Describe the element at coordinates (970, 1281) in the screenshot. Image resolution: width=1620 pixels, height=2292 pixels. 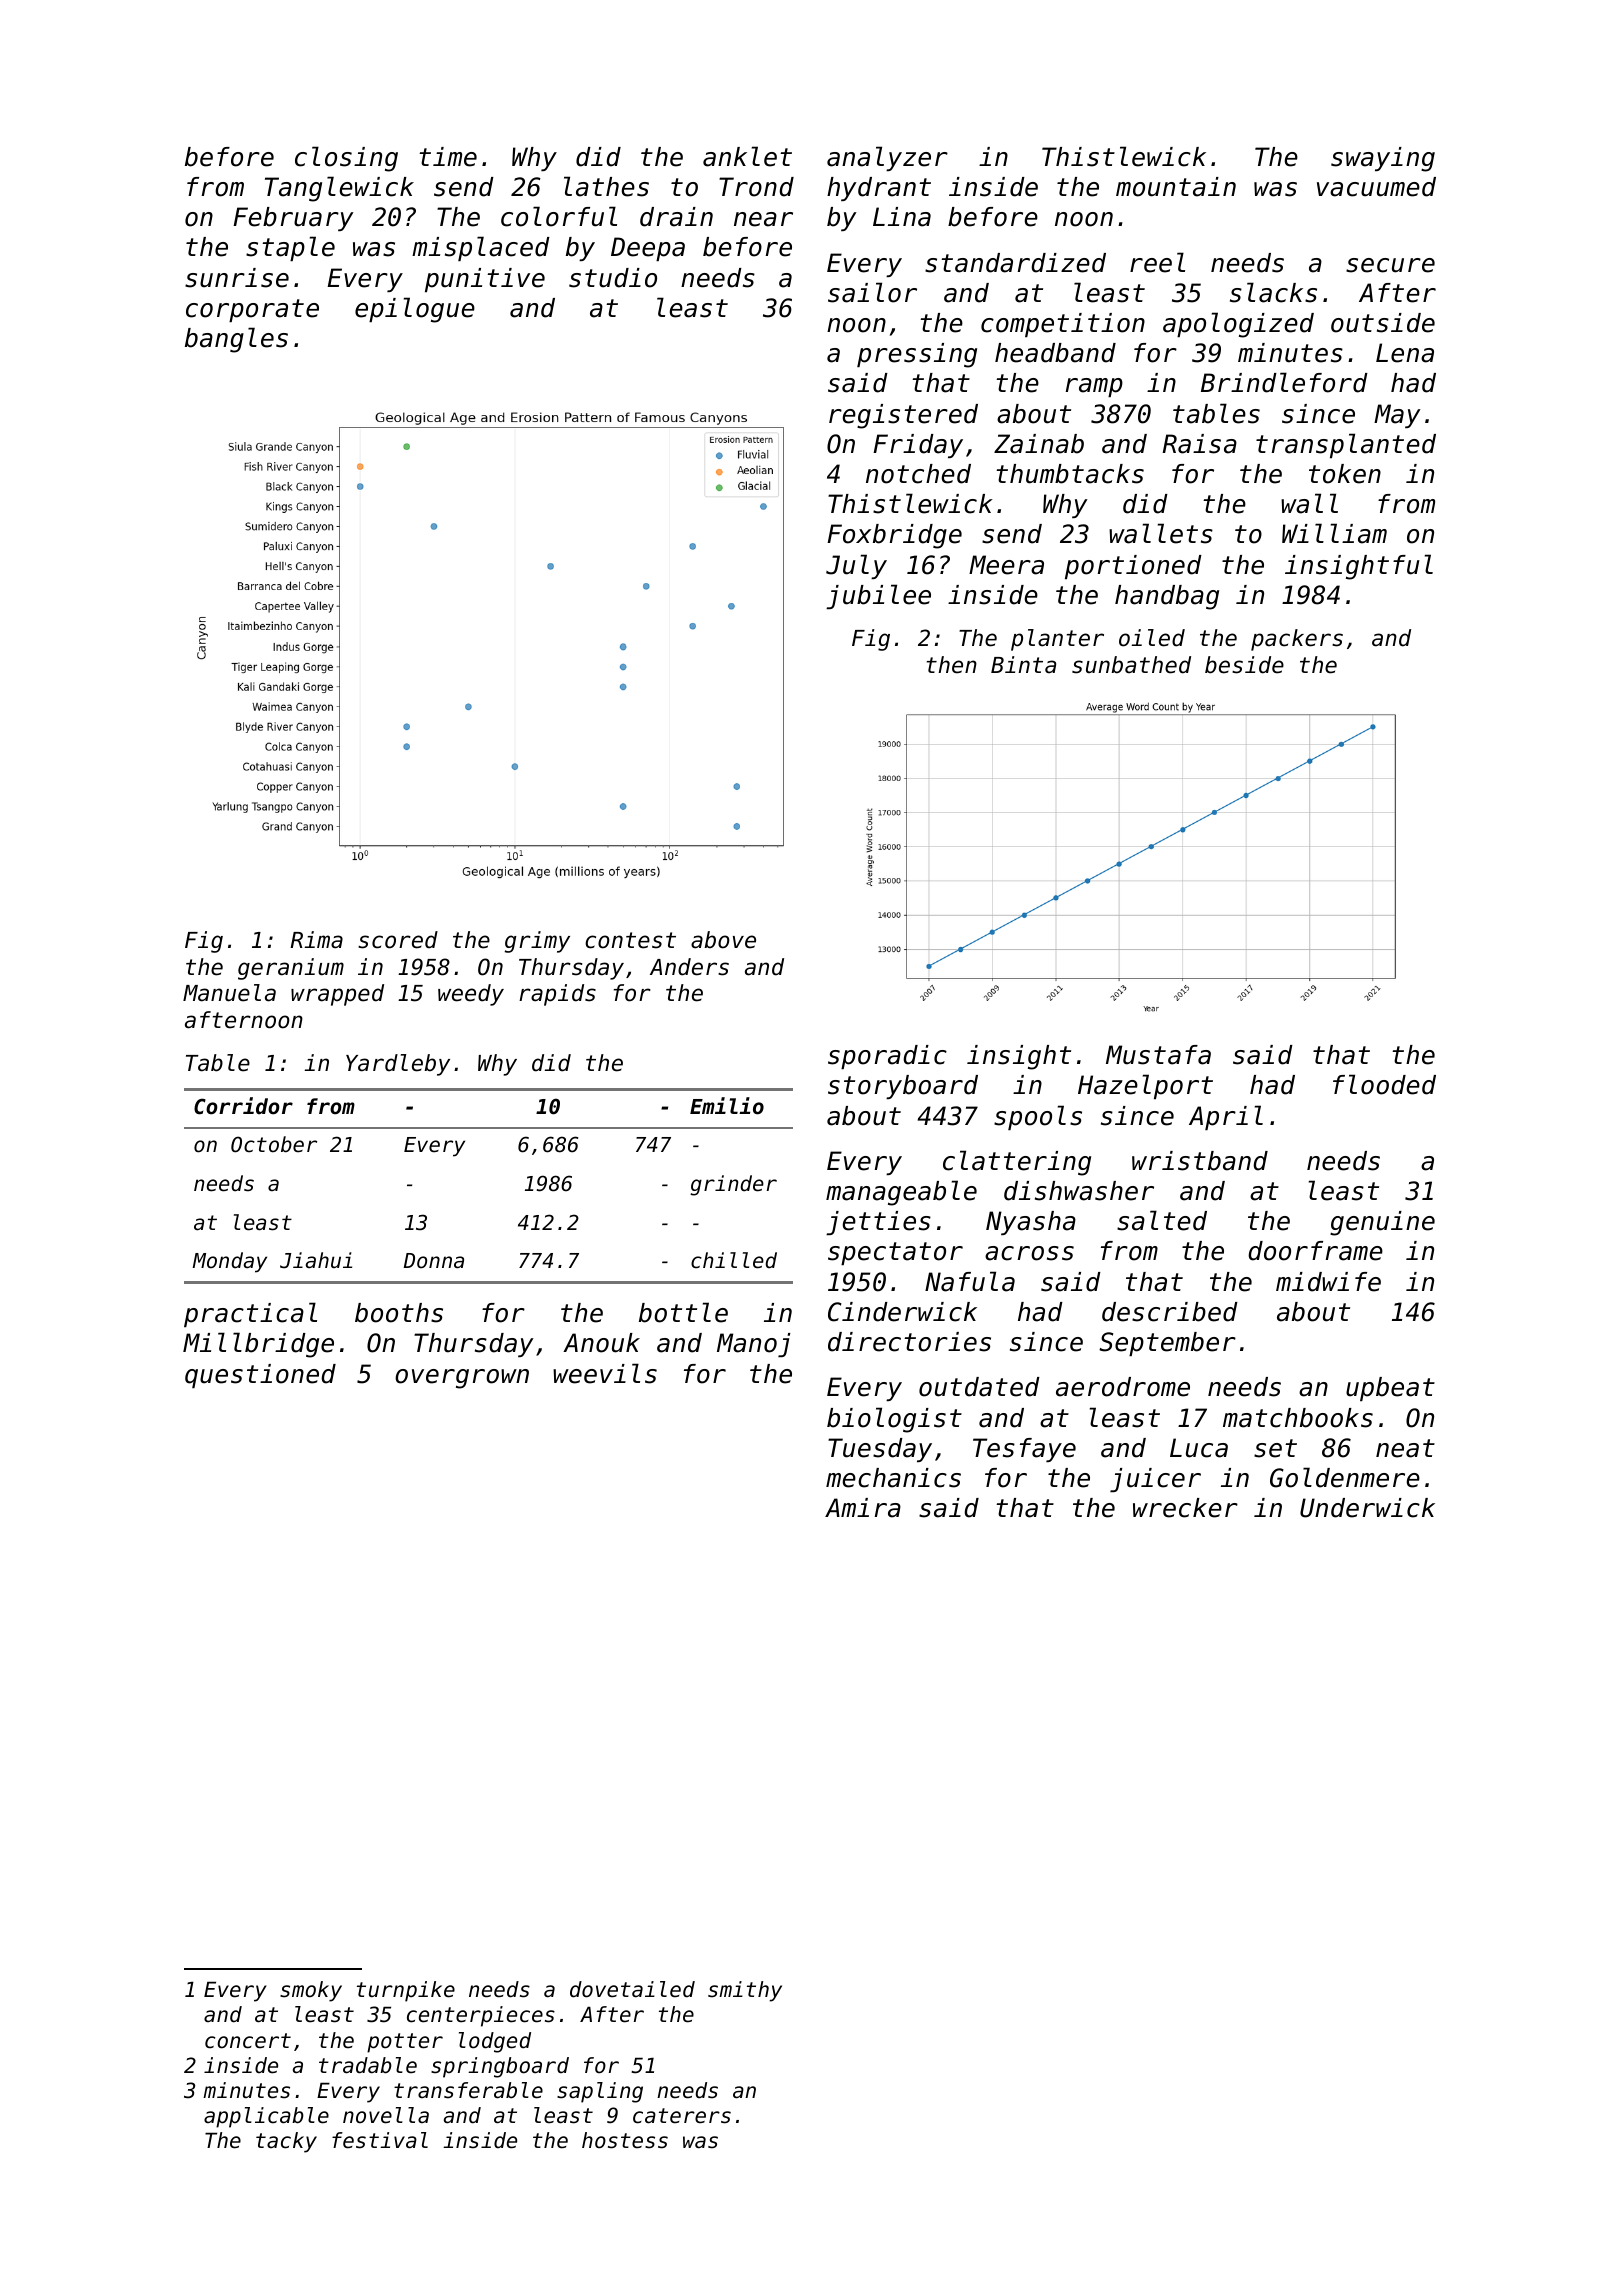
I see `Nafula` at that location.
